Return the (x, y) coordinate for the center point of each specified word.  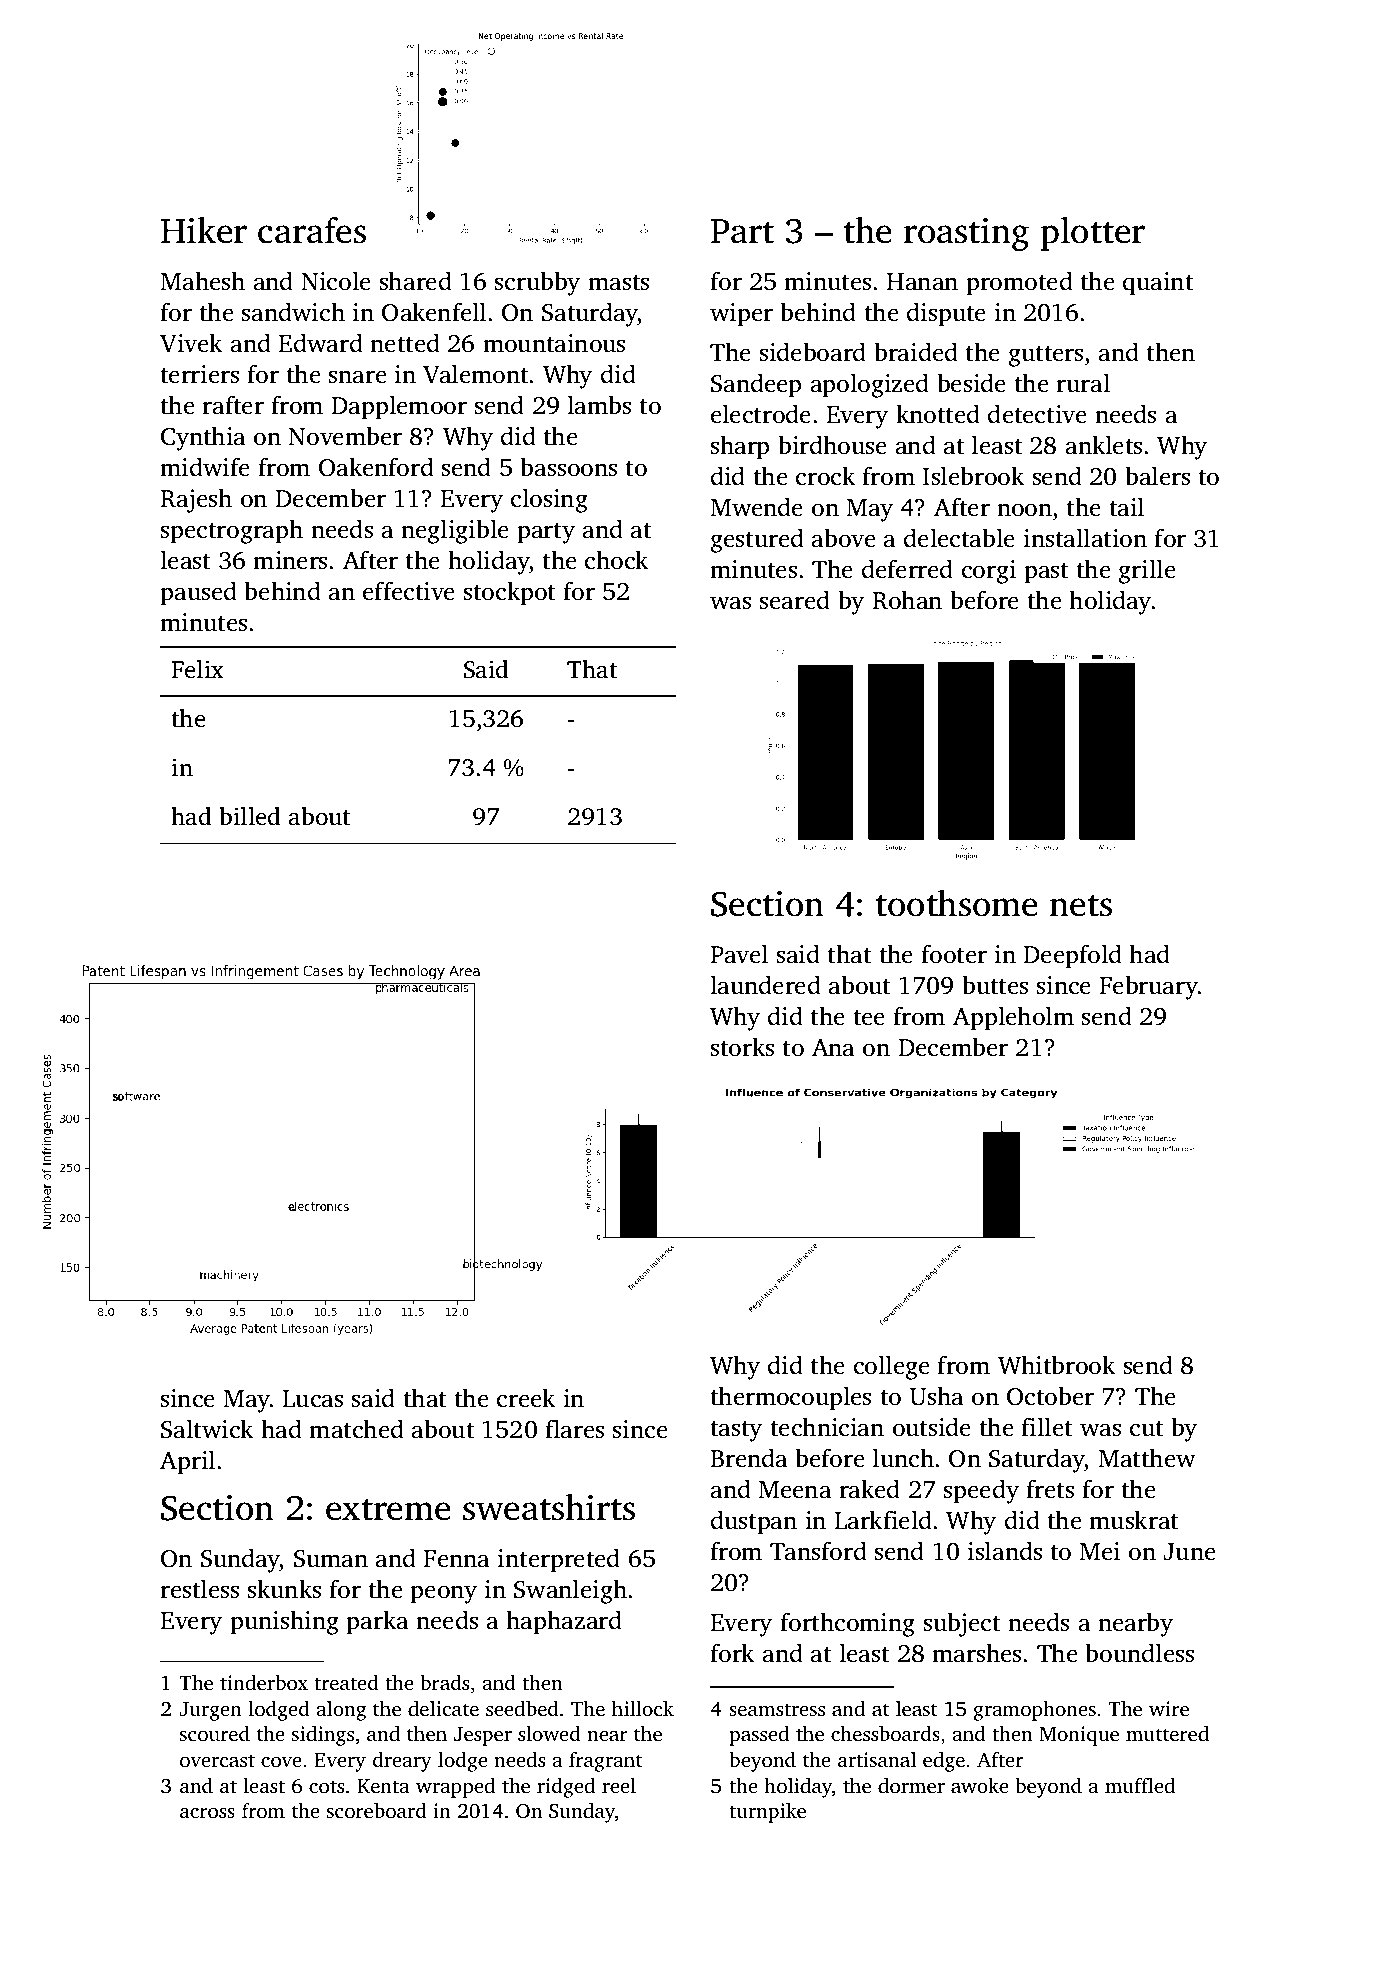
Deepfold (1073, 956)
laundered (765, 985)
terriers (200, 374)
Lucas (312, 1399)
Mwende (756, 507)
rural (1083, 383)
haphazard (564, 1622)
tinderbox (264, 1682)
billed (250, 816)
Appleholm (1013, 1018)
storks (742, 1047)
